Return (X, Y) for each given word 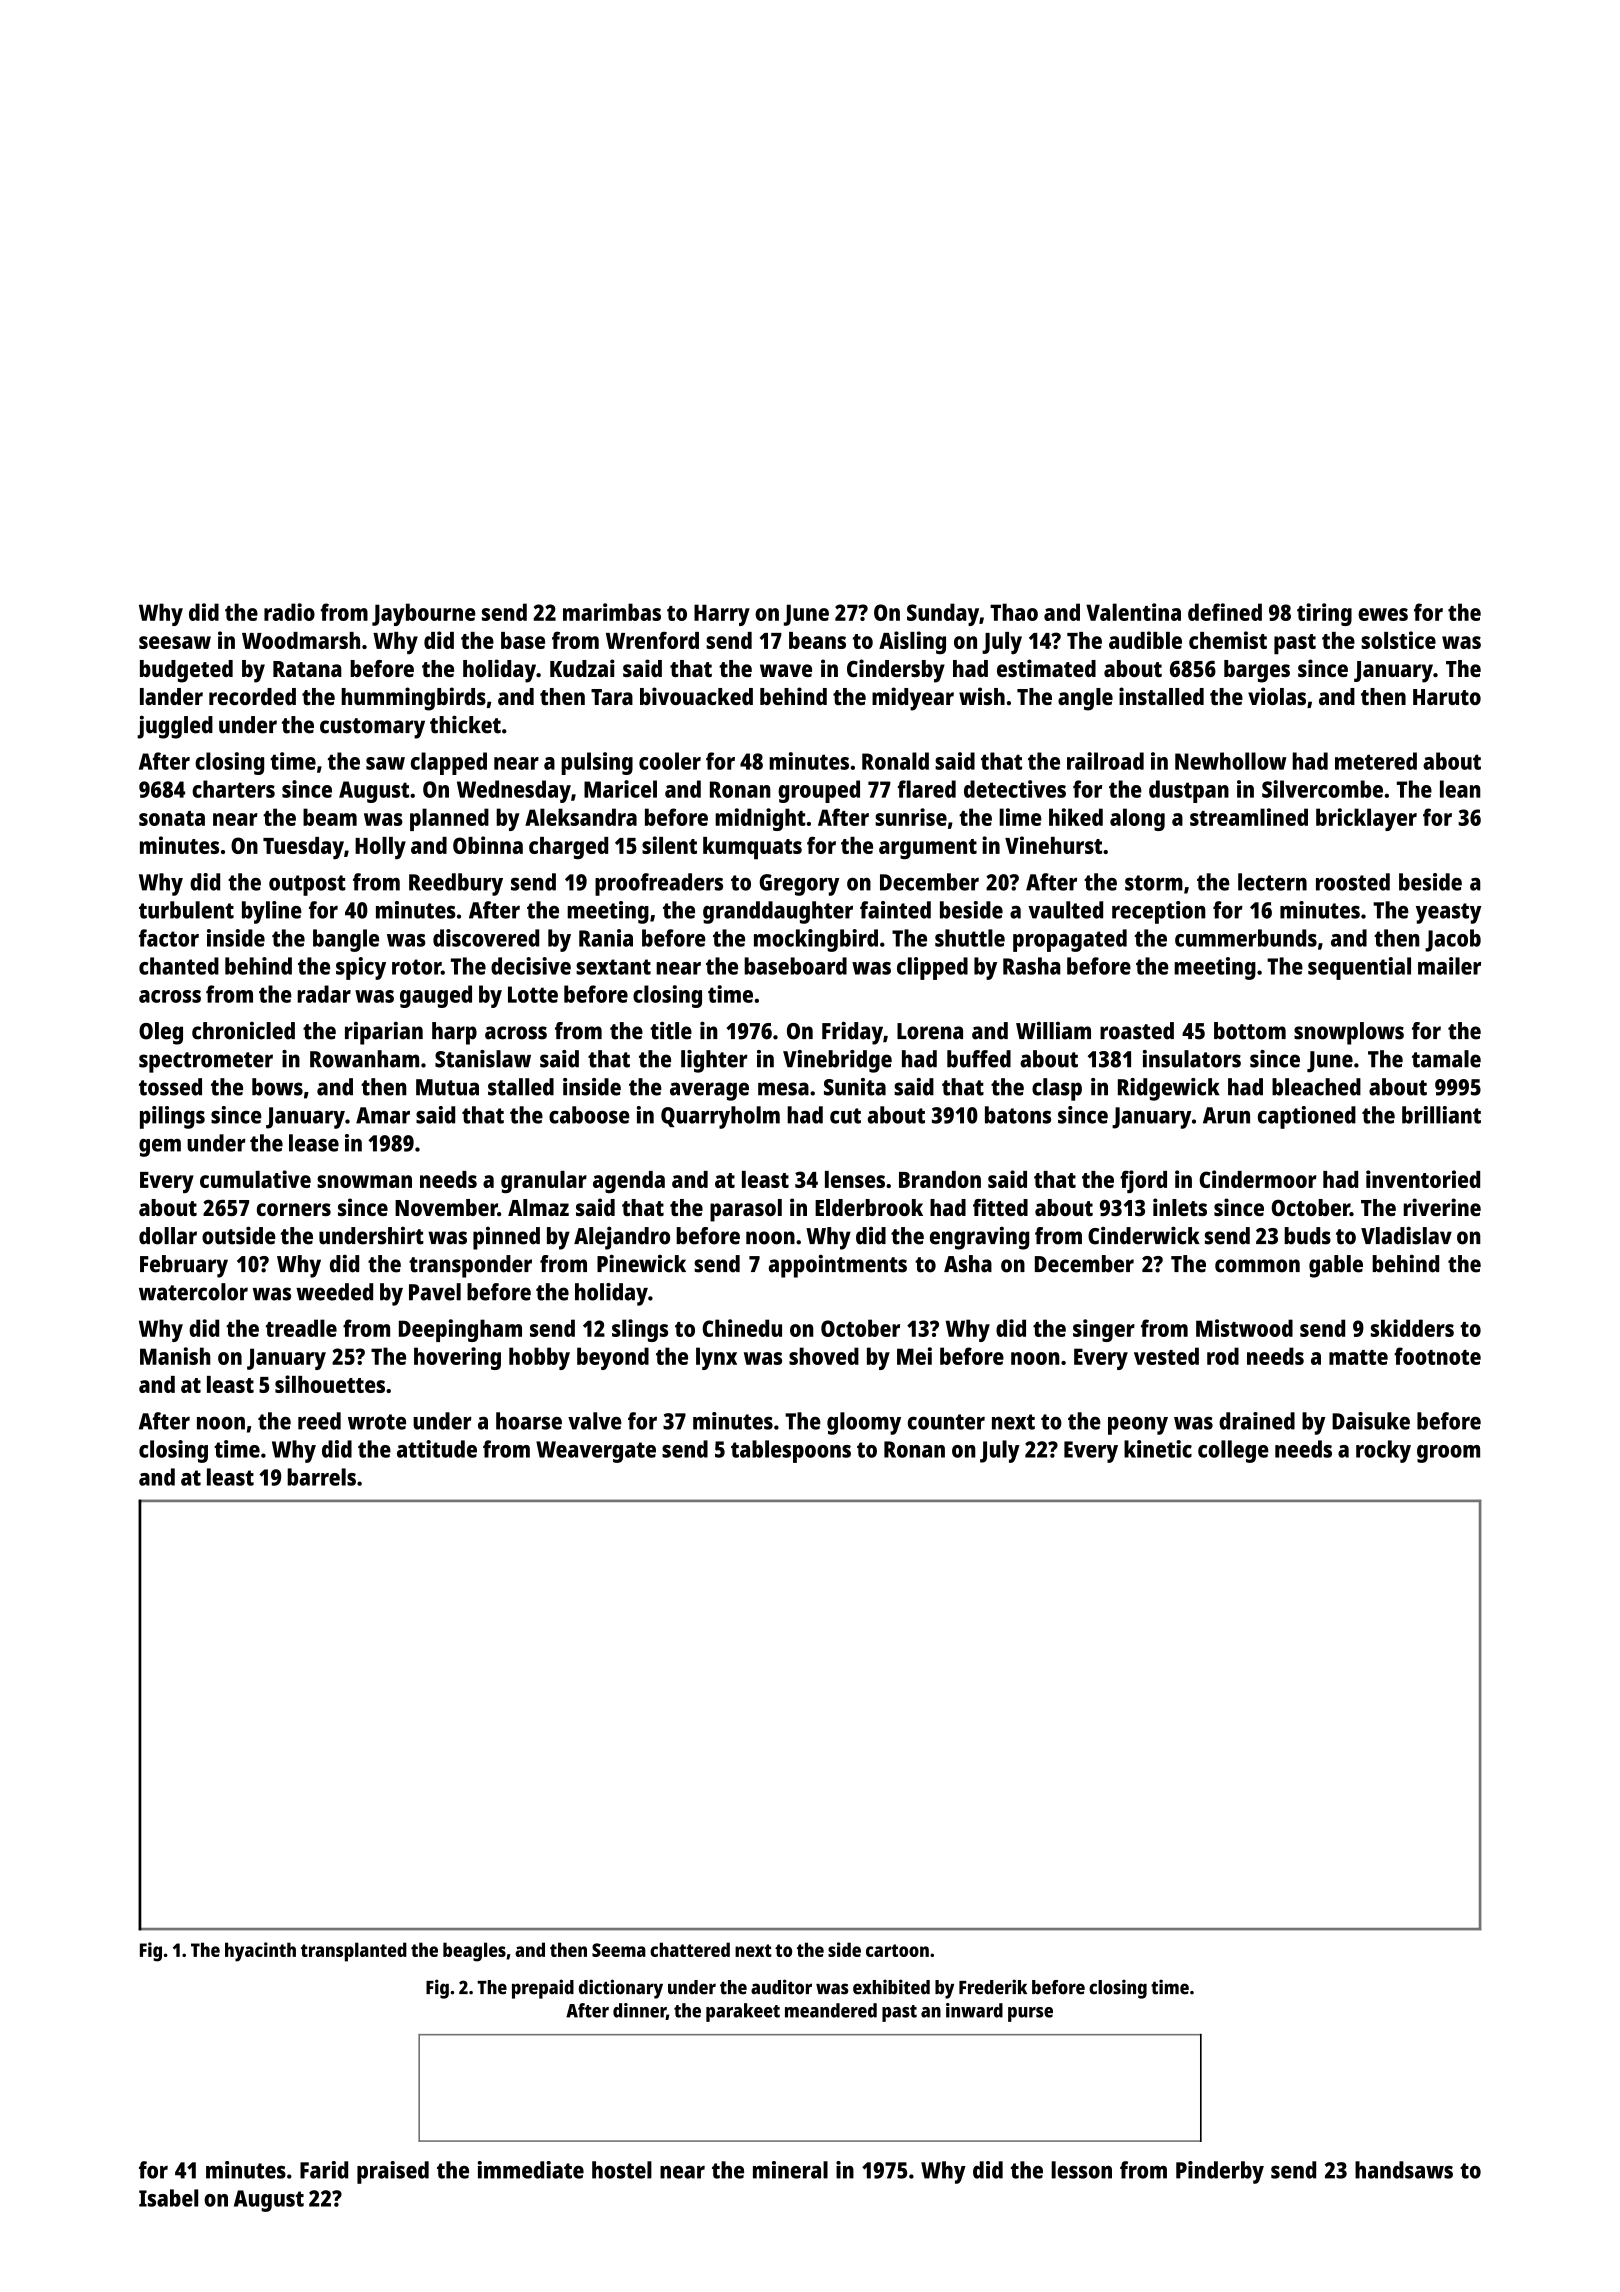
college (1233, 1451)
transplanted (354, 1952)
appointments (838, 1266)
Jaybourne (424, 614)
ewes (1383, 614)
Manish (175, 1356)
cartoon (897, 1950)
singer (1104, 1330)
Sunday (943, 614)
